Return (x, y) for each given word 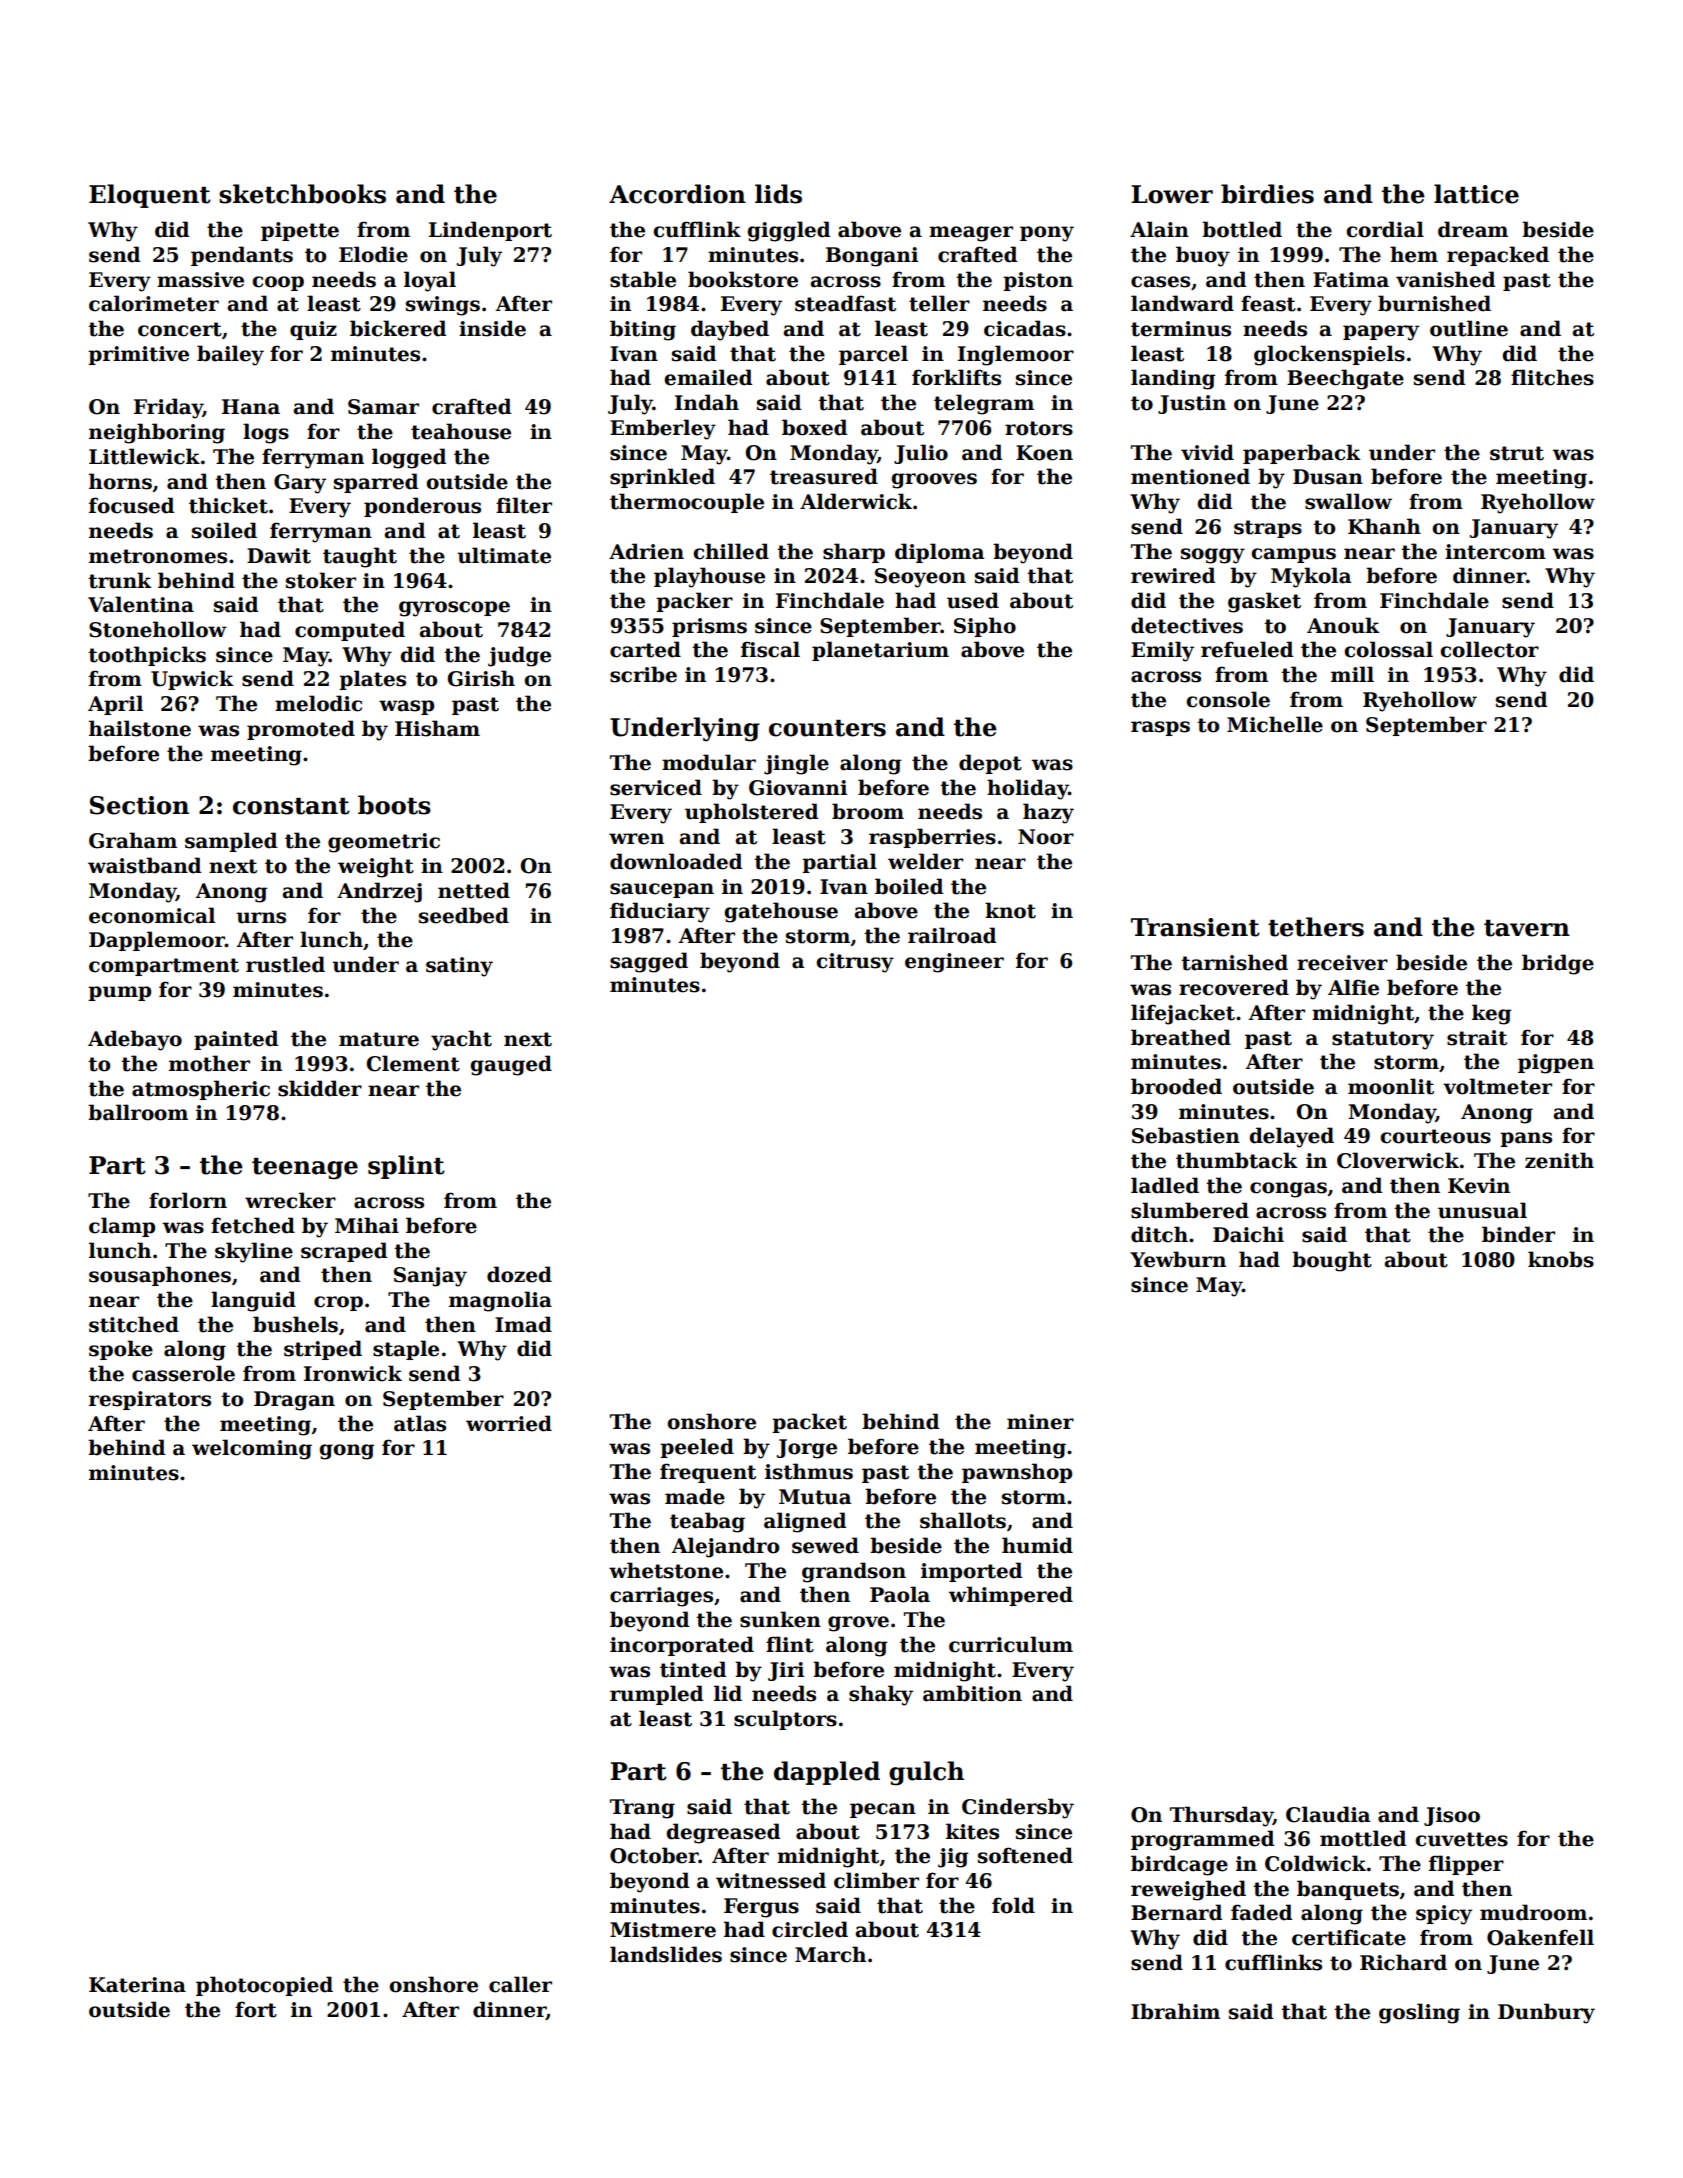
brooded (1176, 1086)
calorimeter (154, 303)
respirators (150, 1400)
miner (1040, 1422)
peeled (697, 1448)
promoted (301, 730)
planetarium (880, 651)
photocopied (264, 1986)
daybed (730, 330)
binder (1518, 1234)
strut (1517, 453)
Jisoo (1452, 1816)
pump (119, 993)
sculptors (785, 1720)
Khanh (1384, 526)
